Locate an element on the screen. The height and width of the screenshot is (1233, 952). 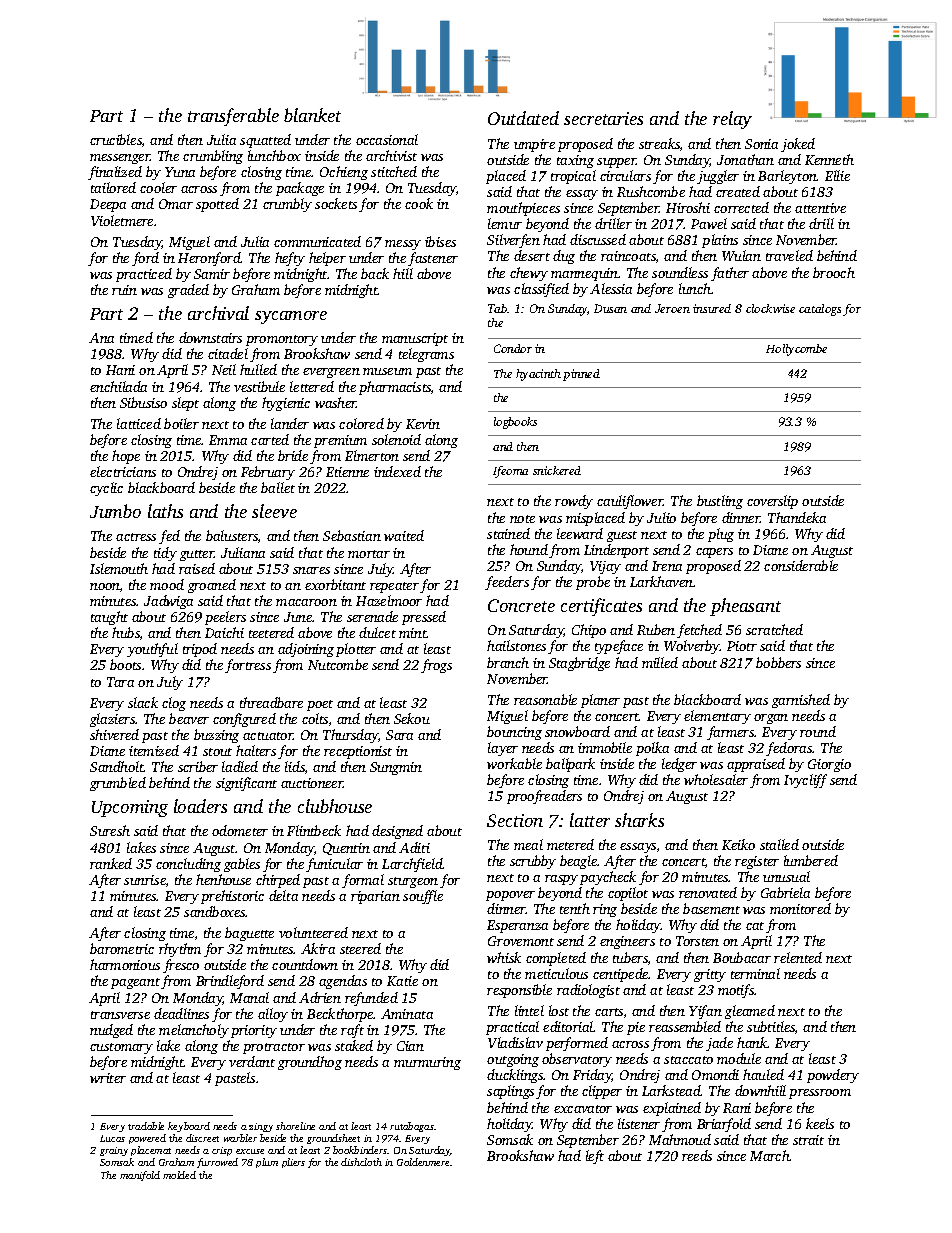
transferable is located at coordinates (233, 117).
